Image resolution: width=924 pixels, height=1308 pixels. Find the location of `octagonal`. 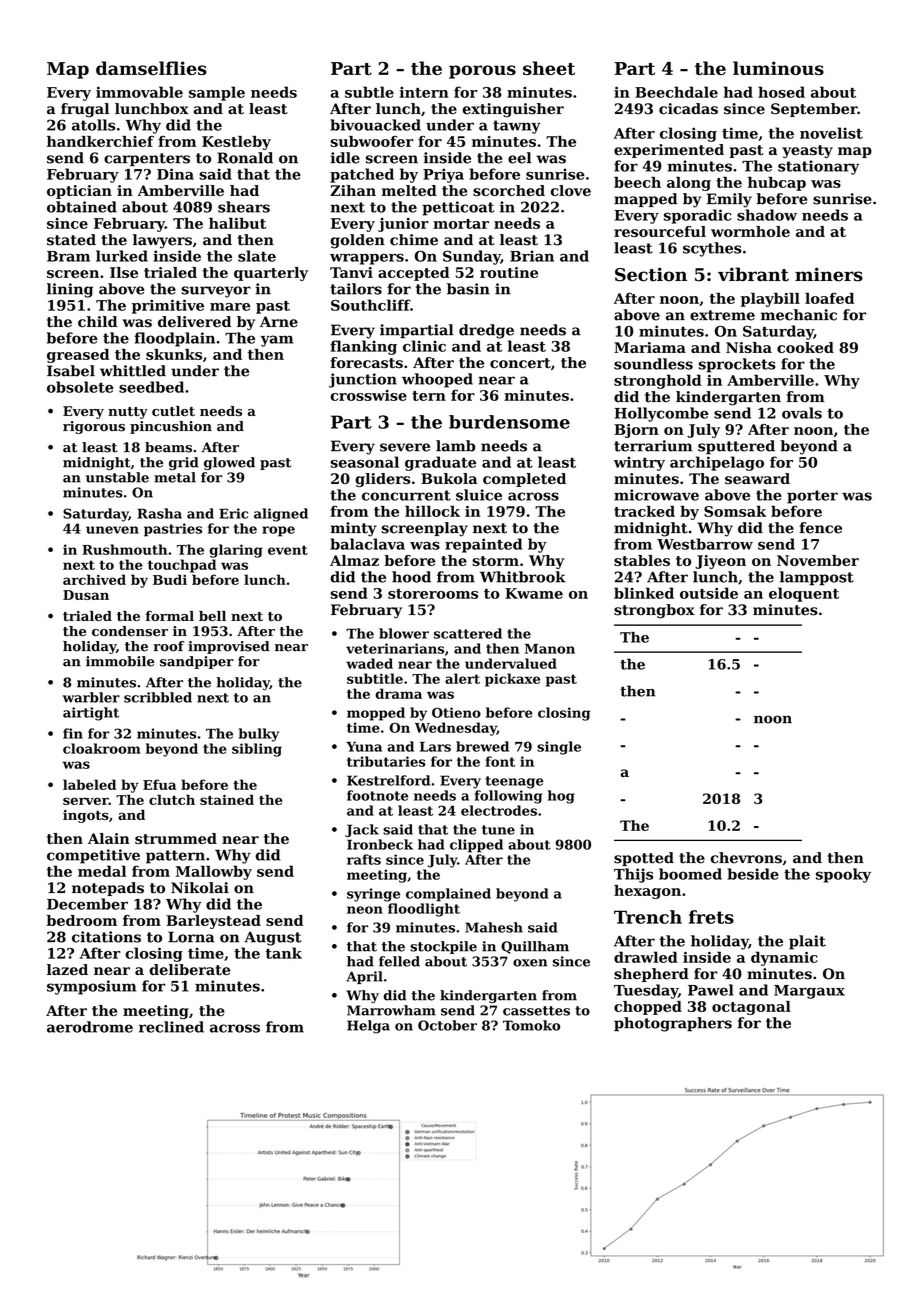

octagonal is located at coordinates (751, 1008).
